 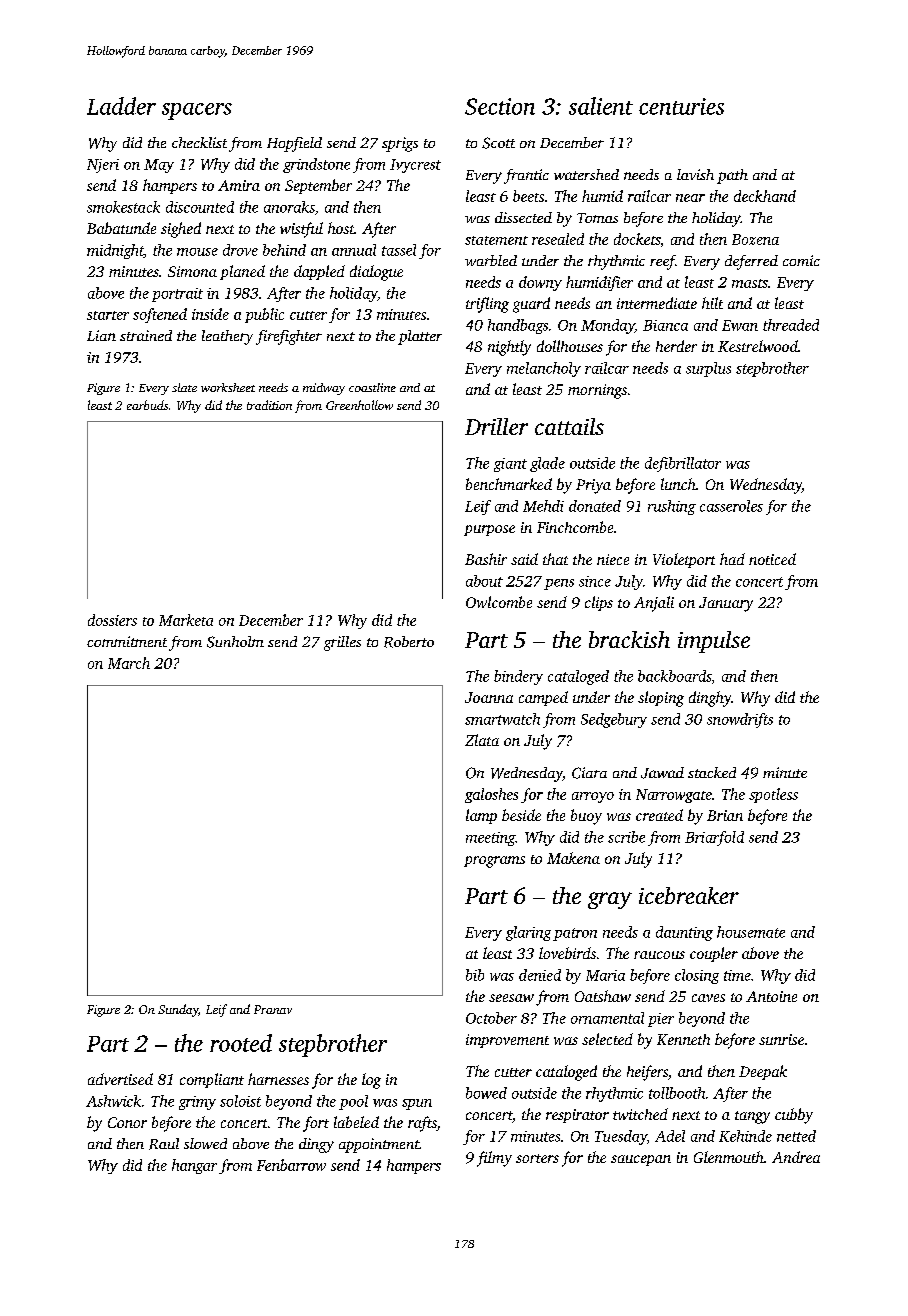 I want to click on Sunday, so click(x=178, y=1010).
